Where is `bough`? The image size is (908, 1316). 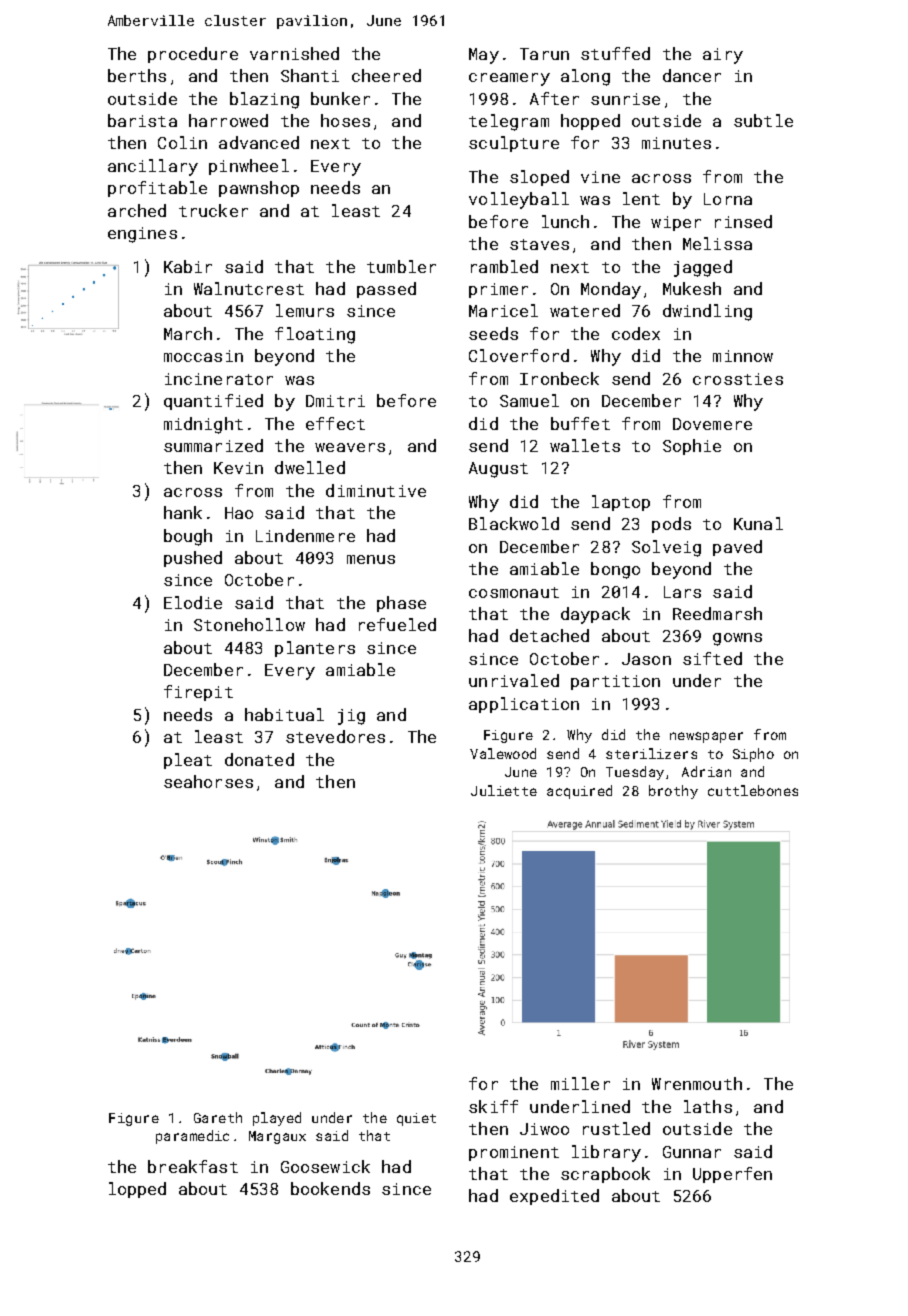
bough is located at coordinates (188, 537).
